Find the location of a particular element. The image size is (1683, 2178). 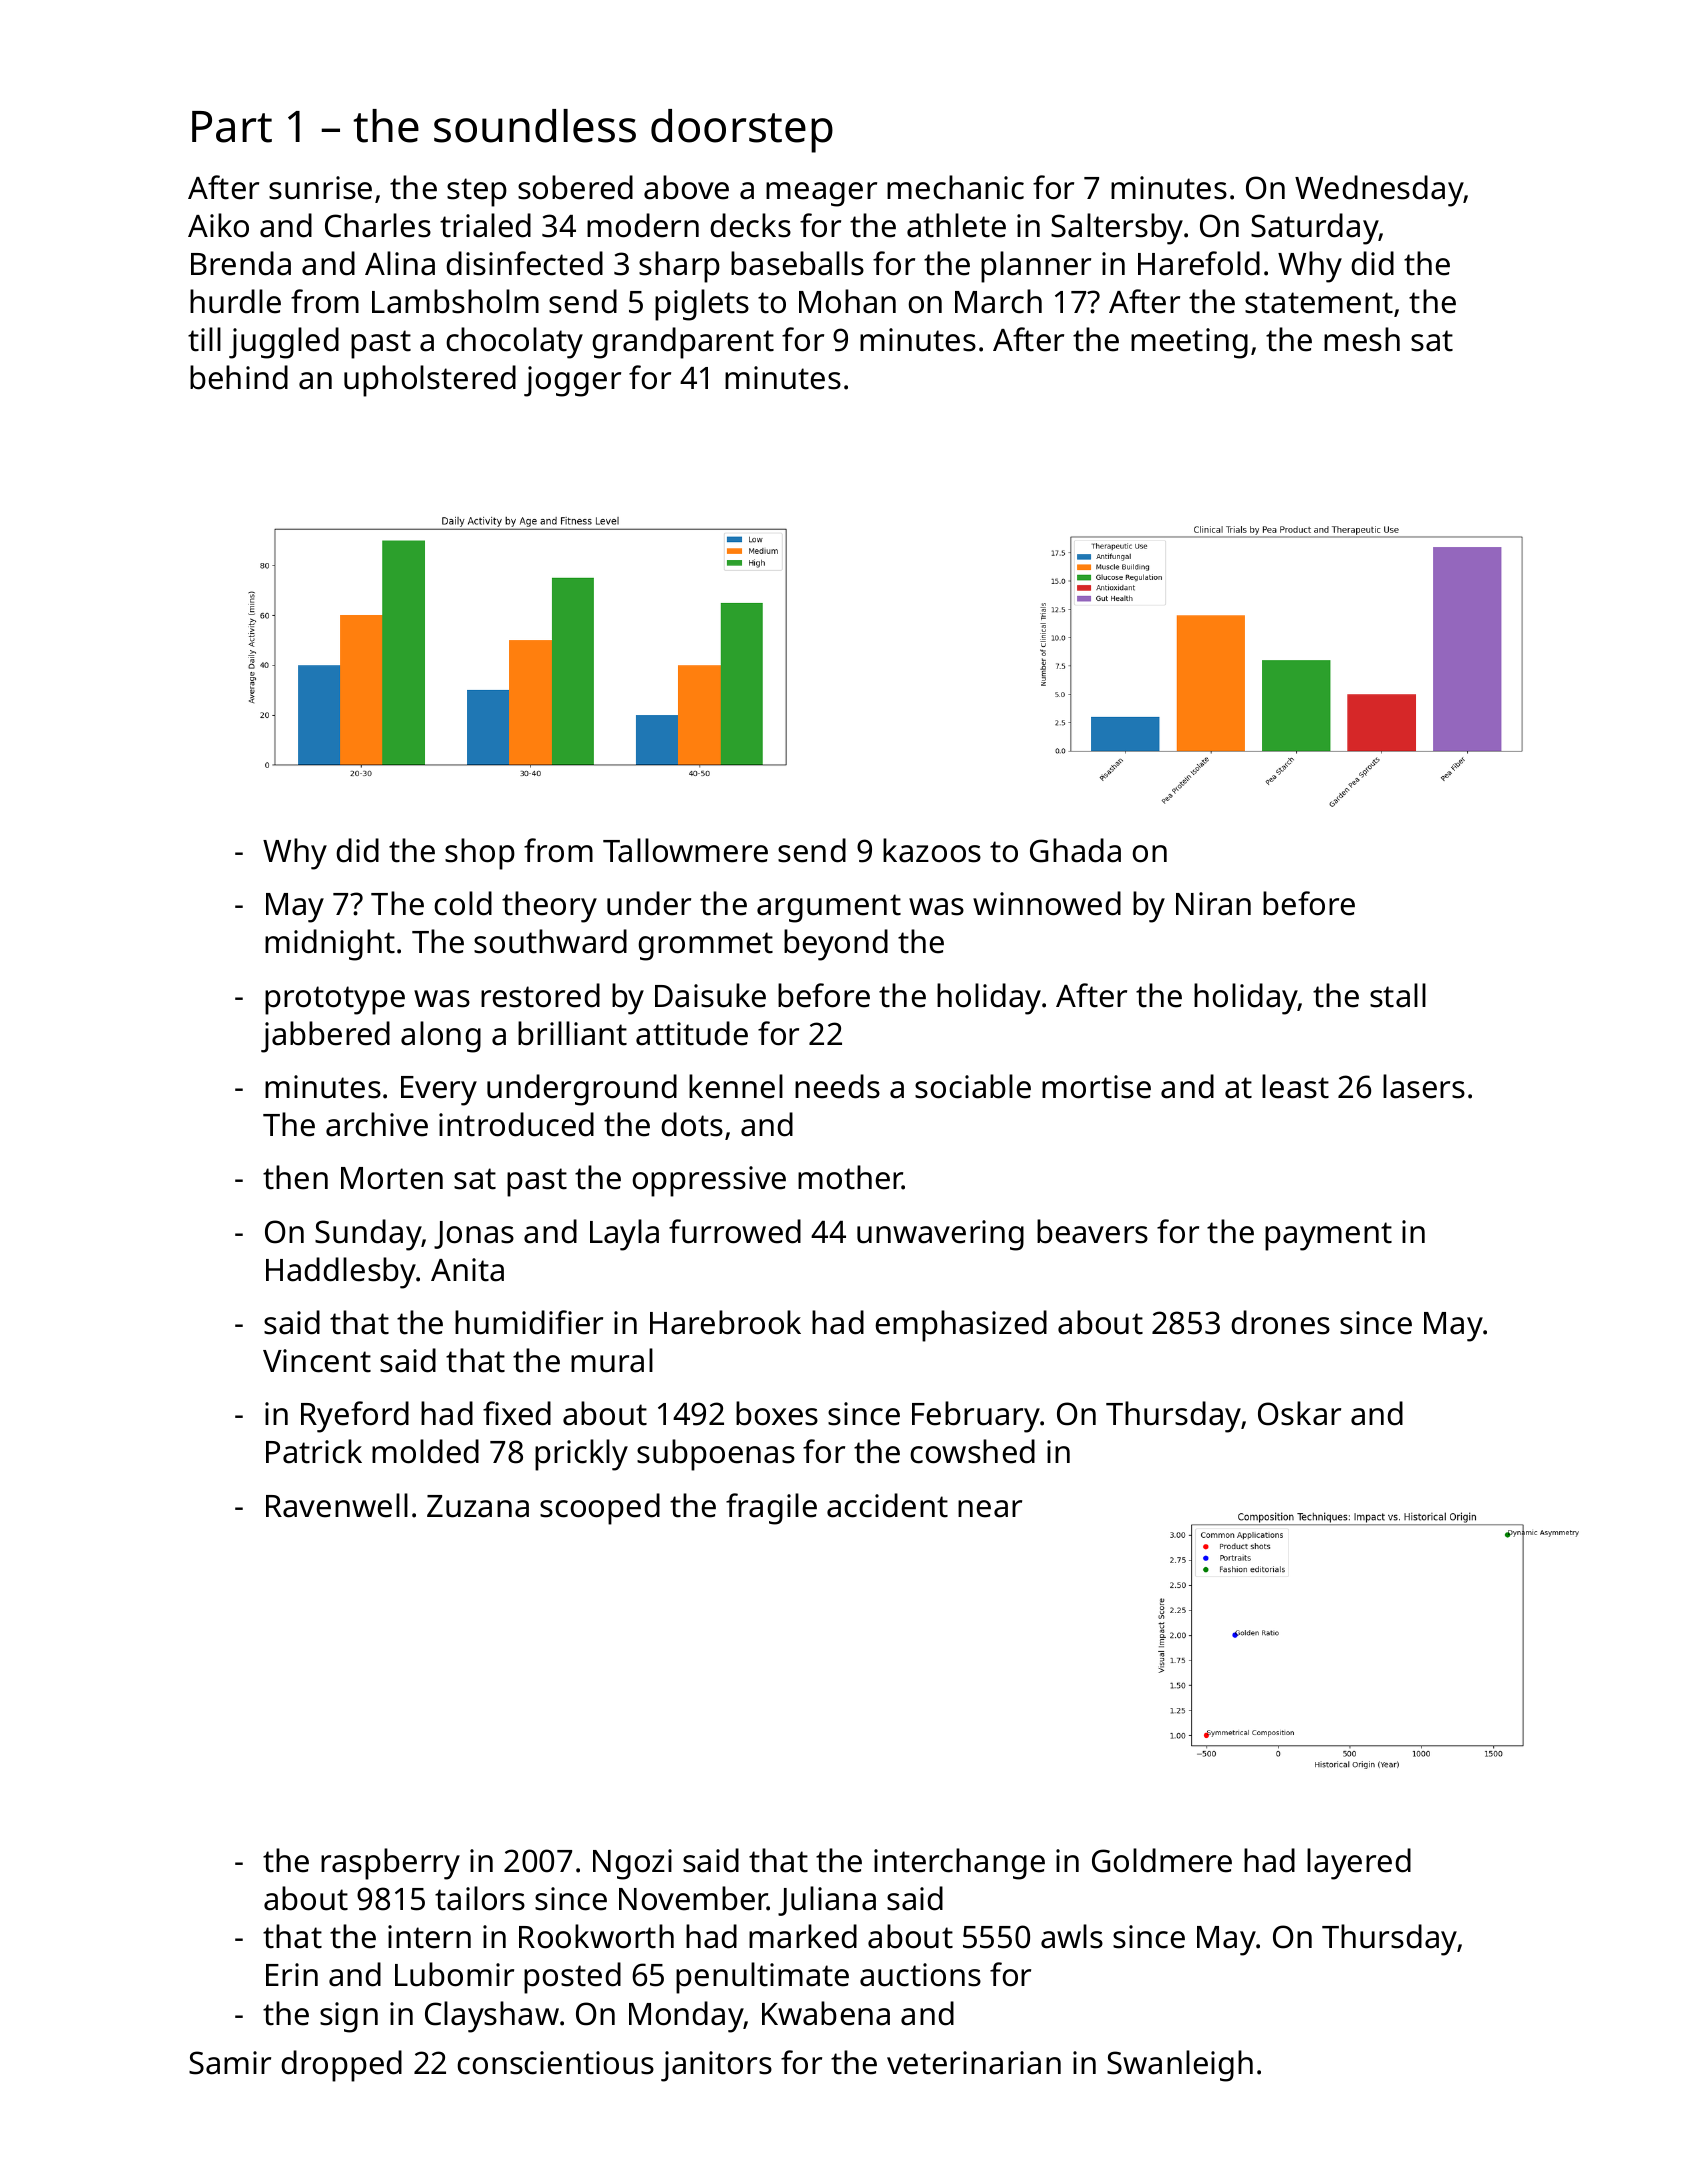

kazoos is located at coordinates (932, 850).
